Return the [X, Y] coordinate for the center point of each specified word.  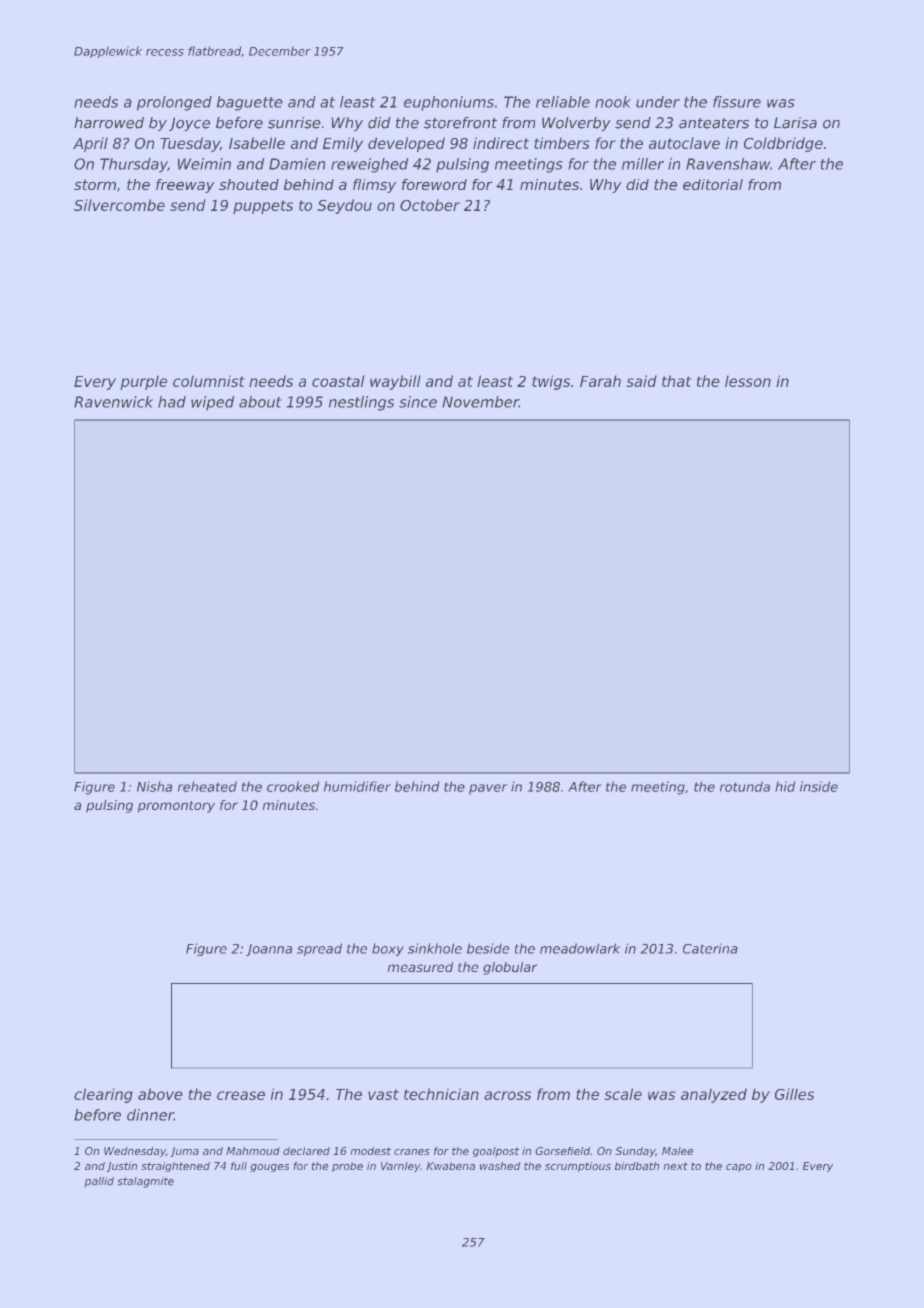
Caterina [710, 949]
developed [406, 144]
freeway [185, 186]
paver [488, 789]
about [260, 402]
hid [785, 786]
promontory [176, 807]
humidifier [357, 786]
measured [420, 967]
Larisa [795, 123]
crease [241, 1095]
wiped [212, 403]
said [642, 381]
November [480, 402]
